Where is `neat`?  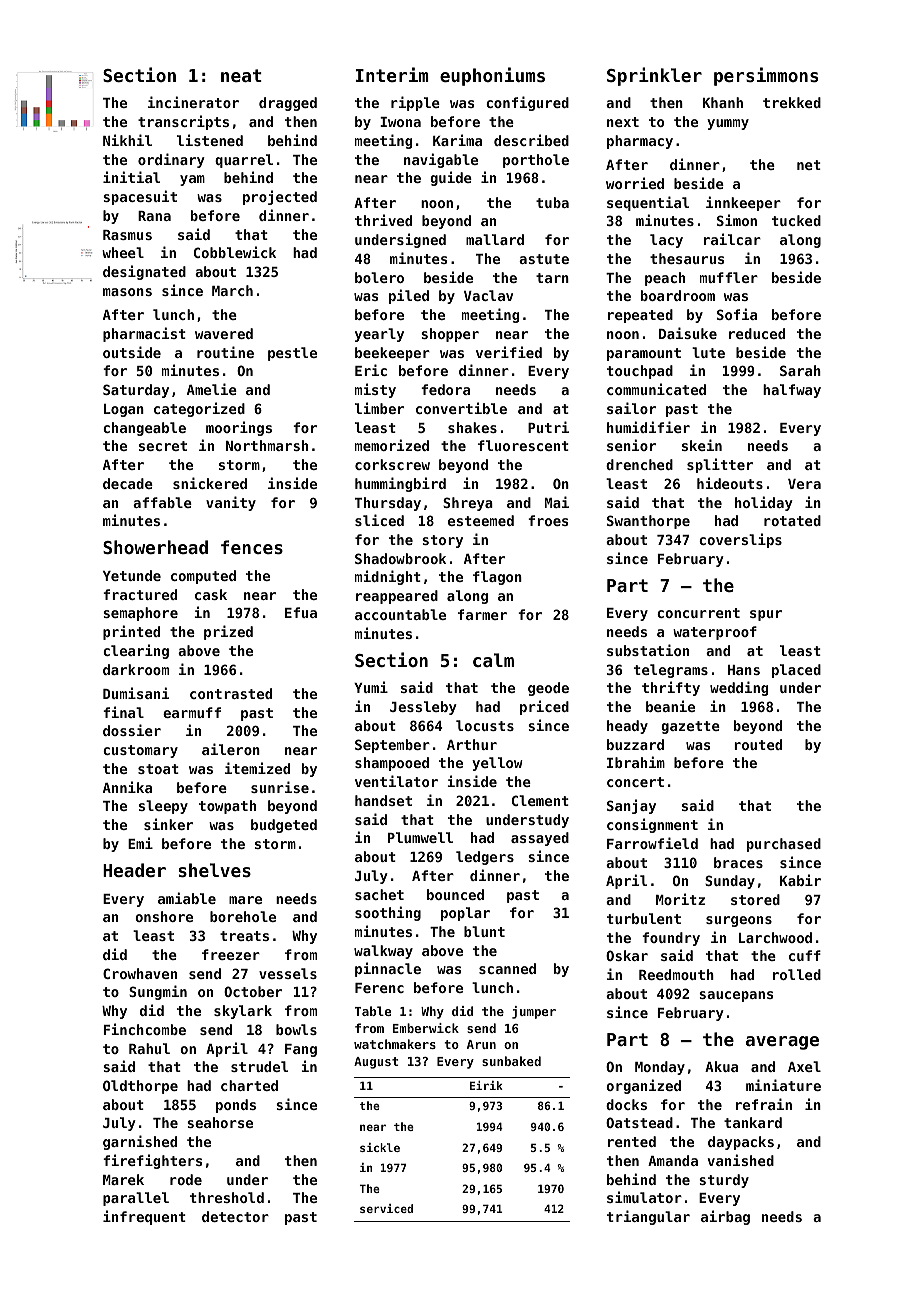
neat is located at coordinates (241, 75).
